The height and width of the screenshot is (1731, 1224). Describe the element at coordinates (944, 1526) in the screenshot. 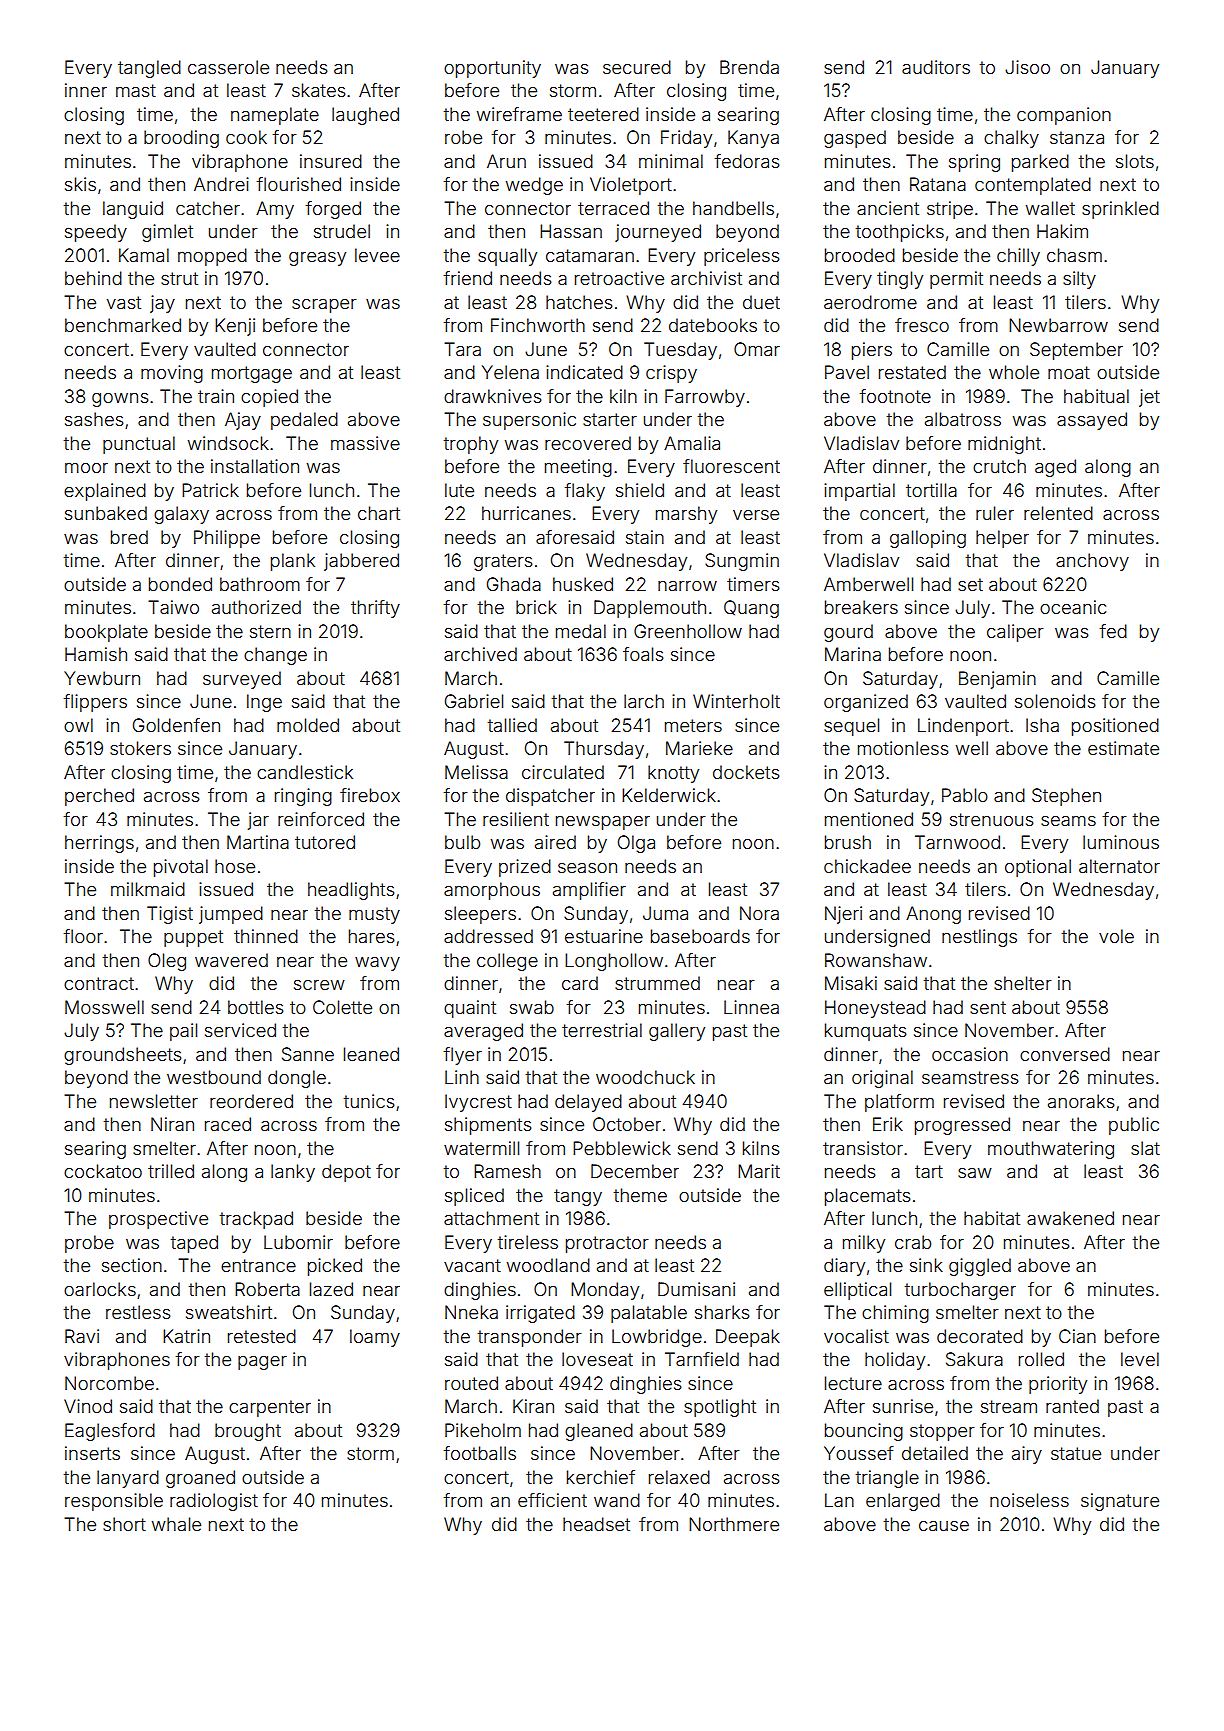

I see `cause` at that location.
